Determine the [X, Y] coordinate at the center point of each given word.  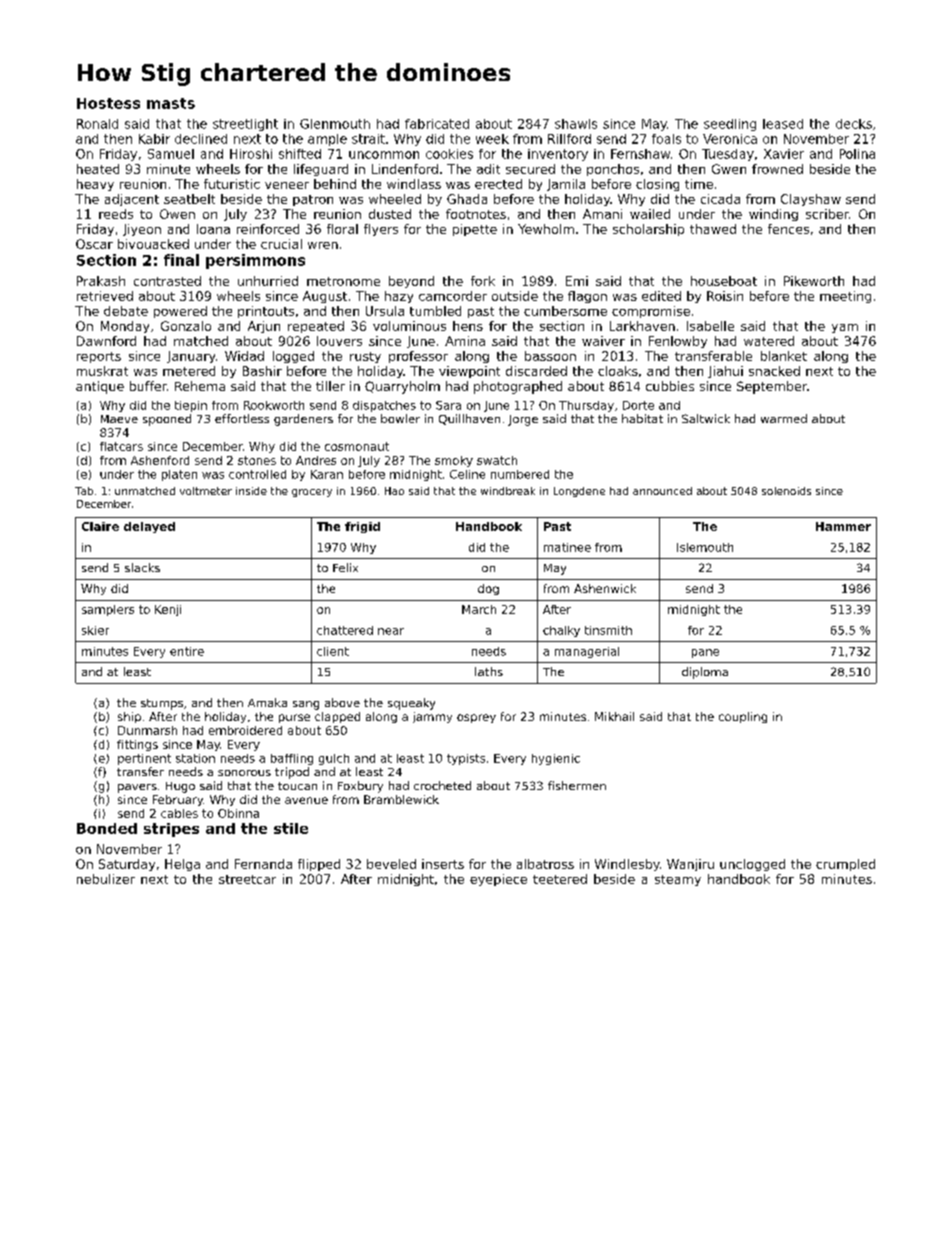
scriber [827, 214]
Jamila [566, 185]
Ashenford [160, 460]
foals [666, 139]
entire [187, 651]
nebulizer [106, 879]
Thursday [586, 406]
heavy [95, 185]
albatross [545, 864]
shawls [576, 124]
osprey [476, 718]
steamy [678, 880]
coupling [743, 717]
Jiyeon [142, 230]
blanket [784, 356]
